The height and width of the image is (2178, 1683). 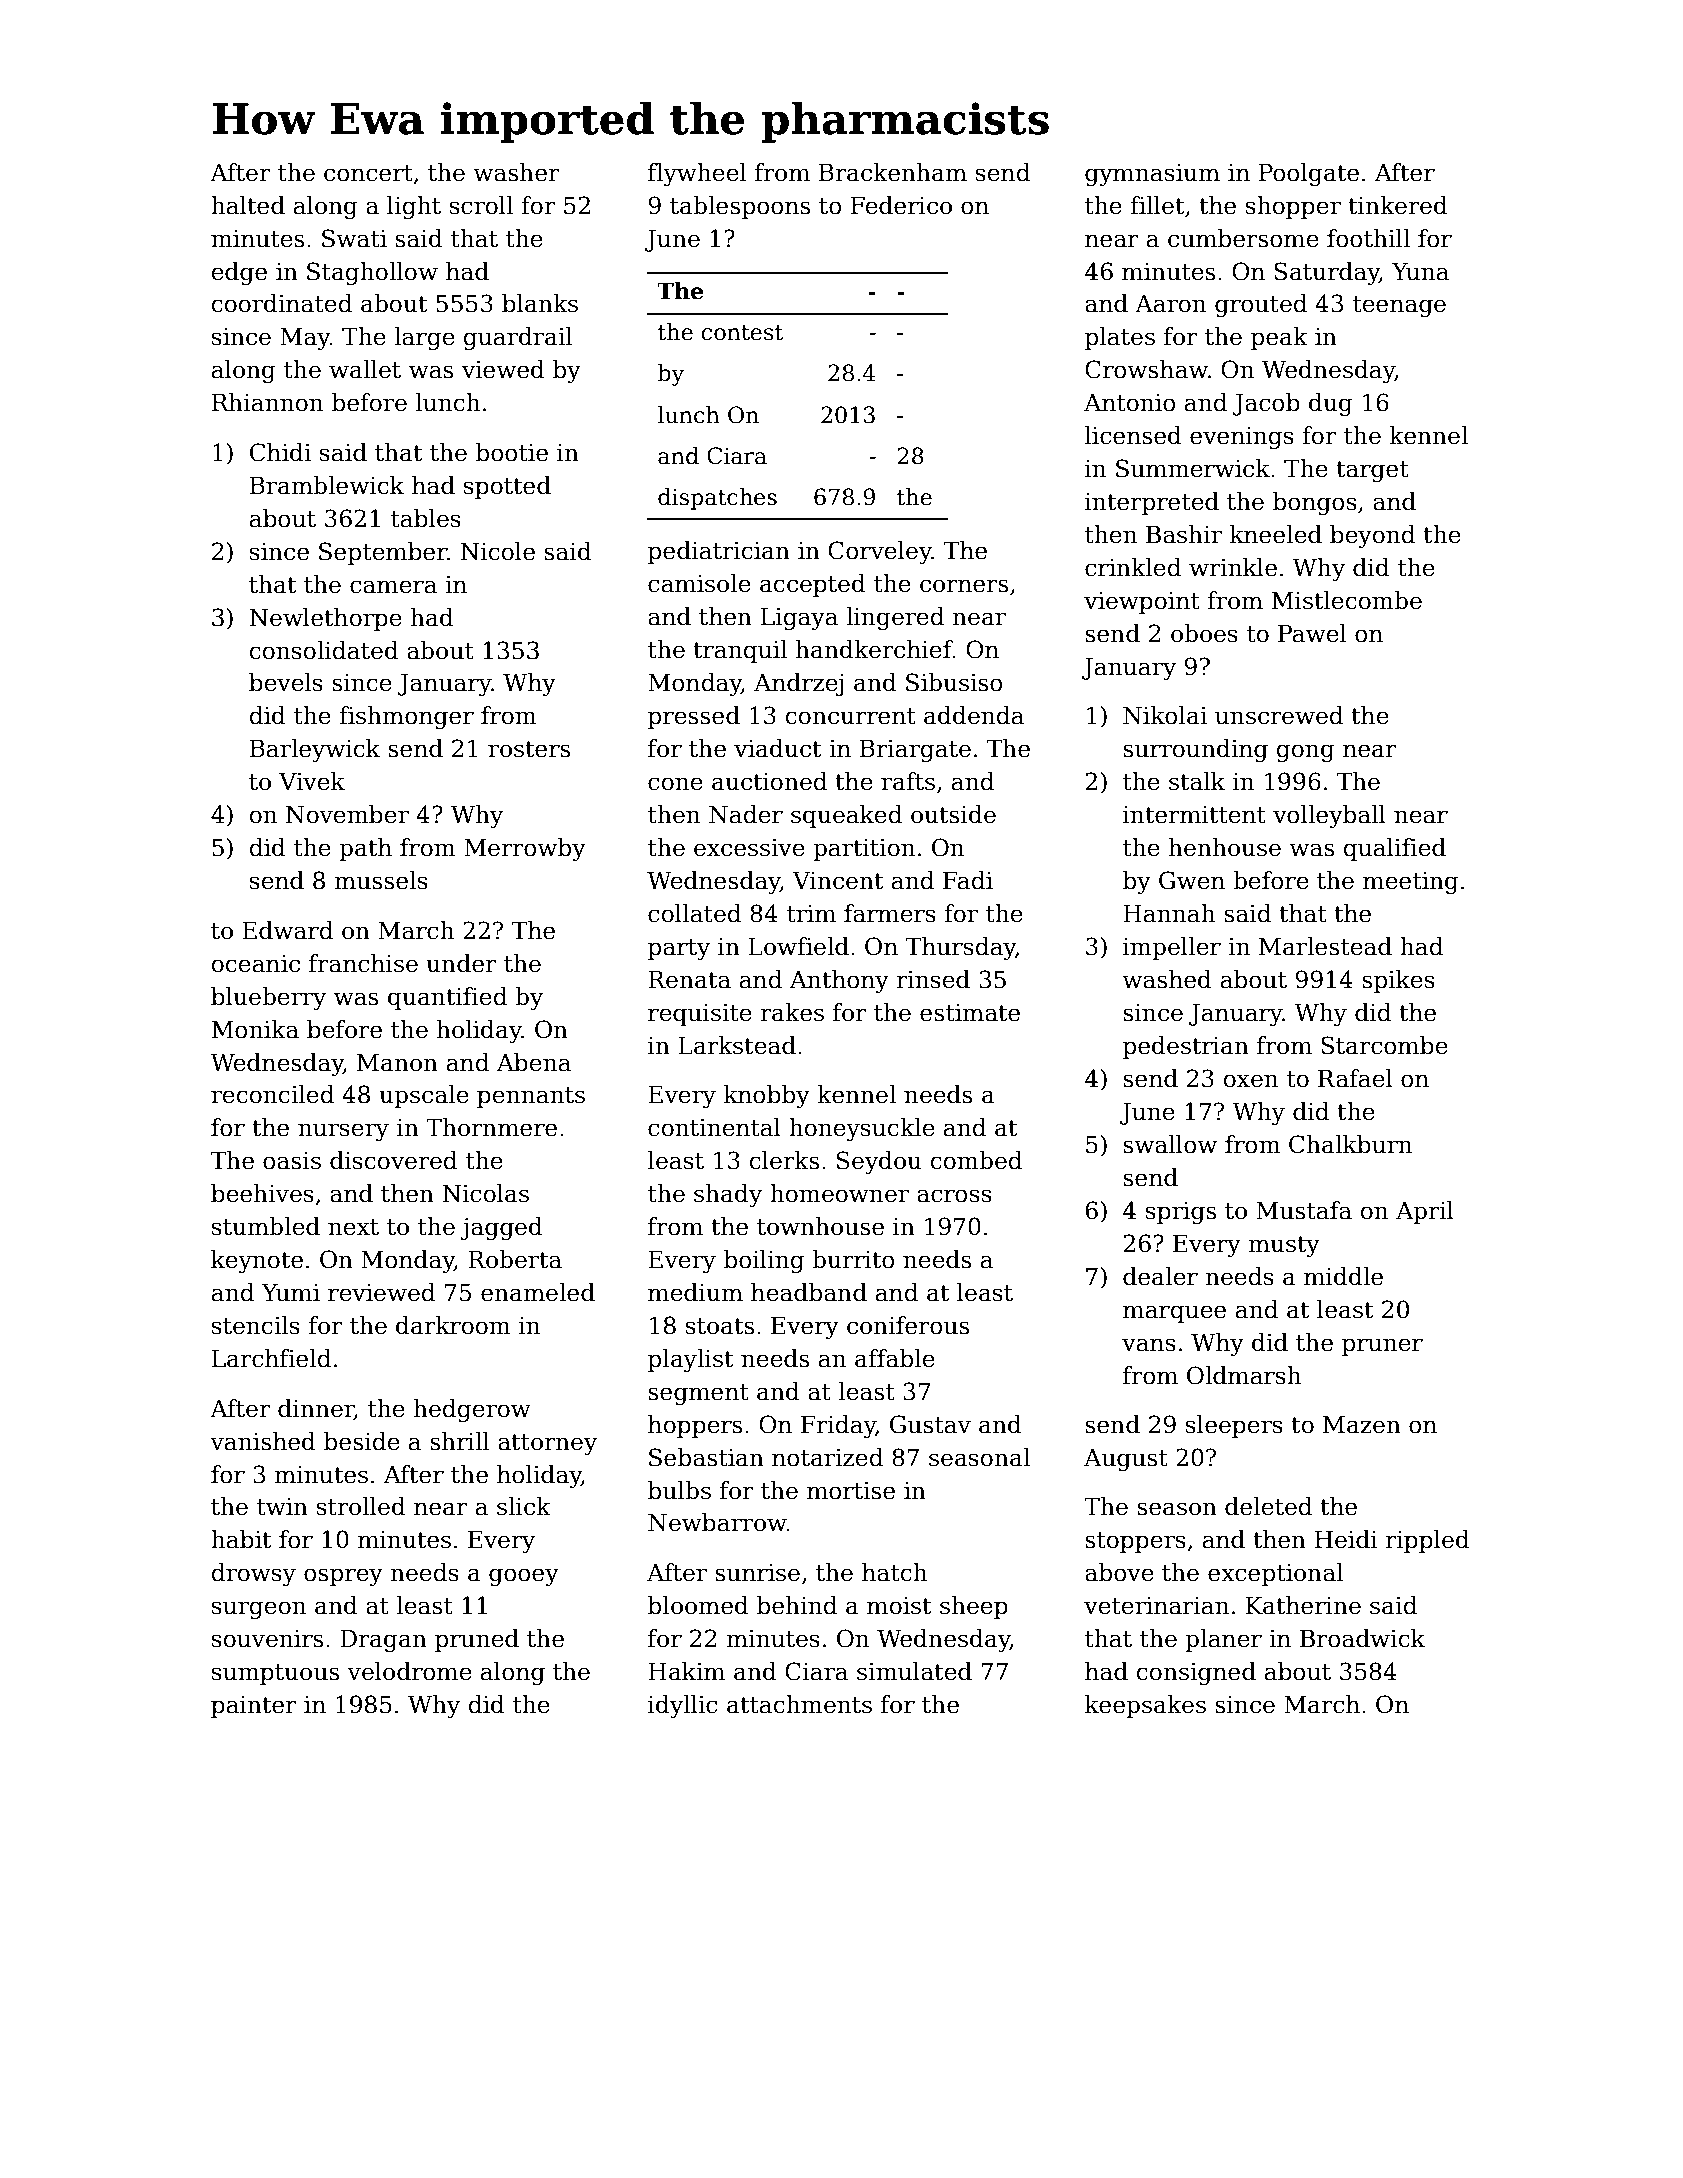 What do you see at coordinates (267, 402) in the image?
I see `Rhiannon` at bounding box center [267, 402].
